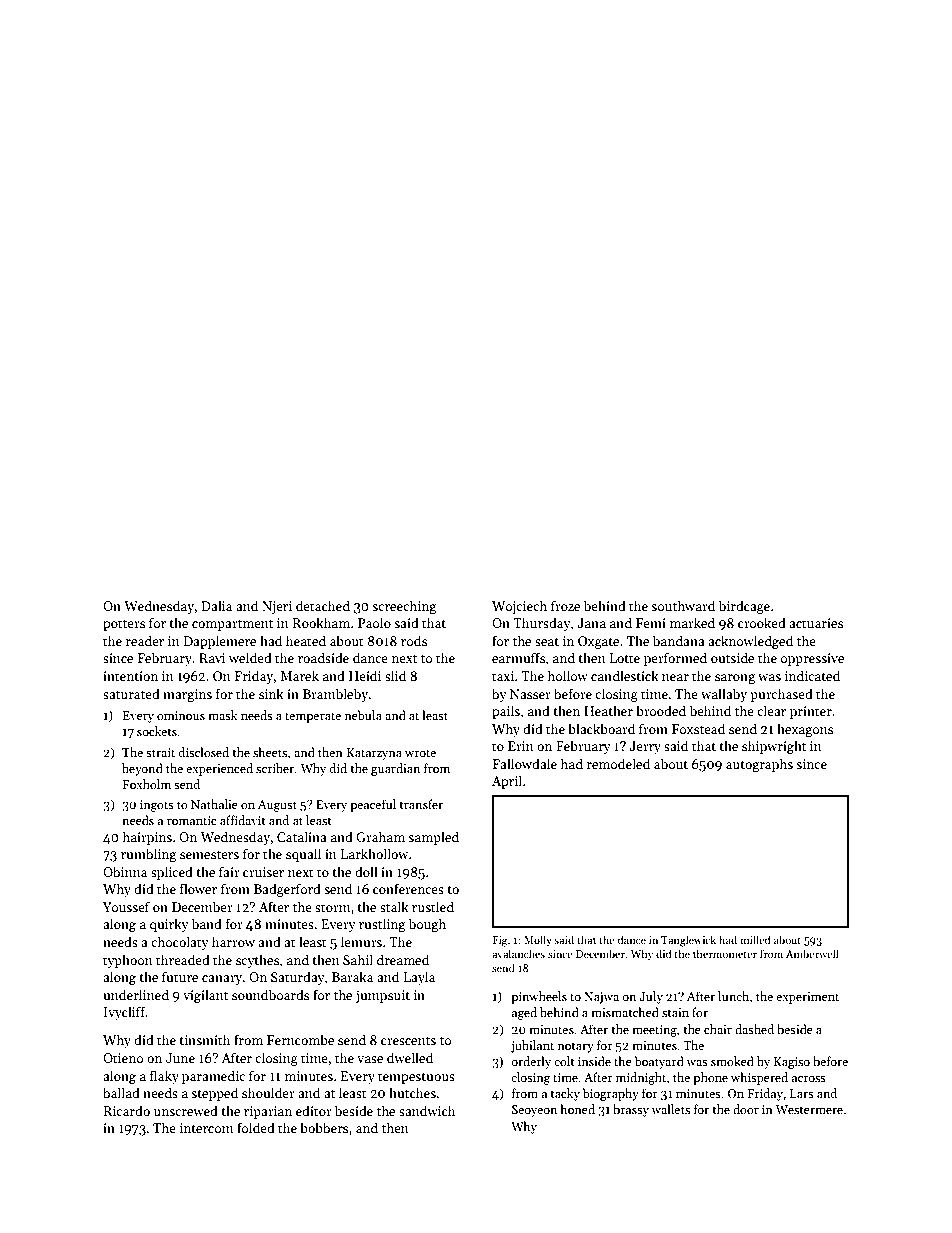  Describe the element at coordinates (506, 712) in the screenshot. I see `pails` at that location.
